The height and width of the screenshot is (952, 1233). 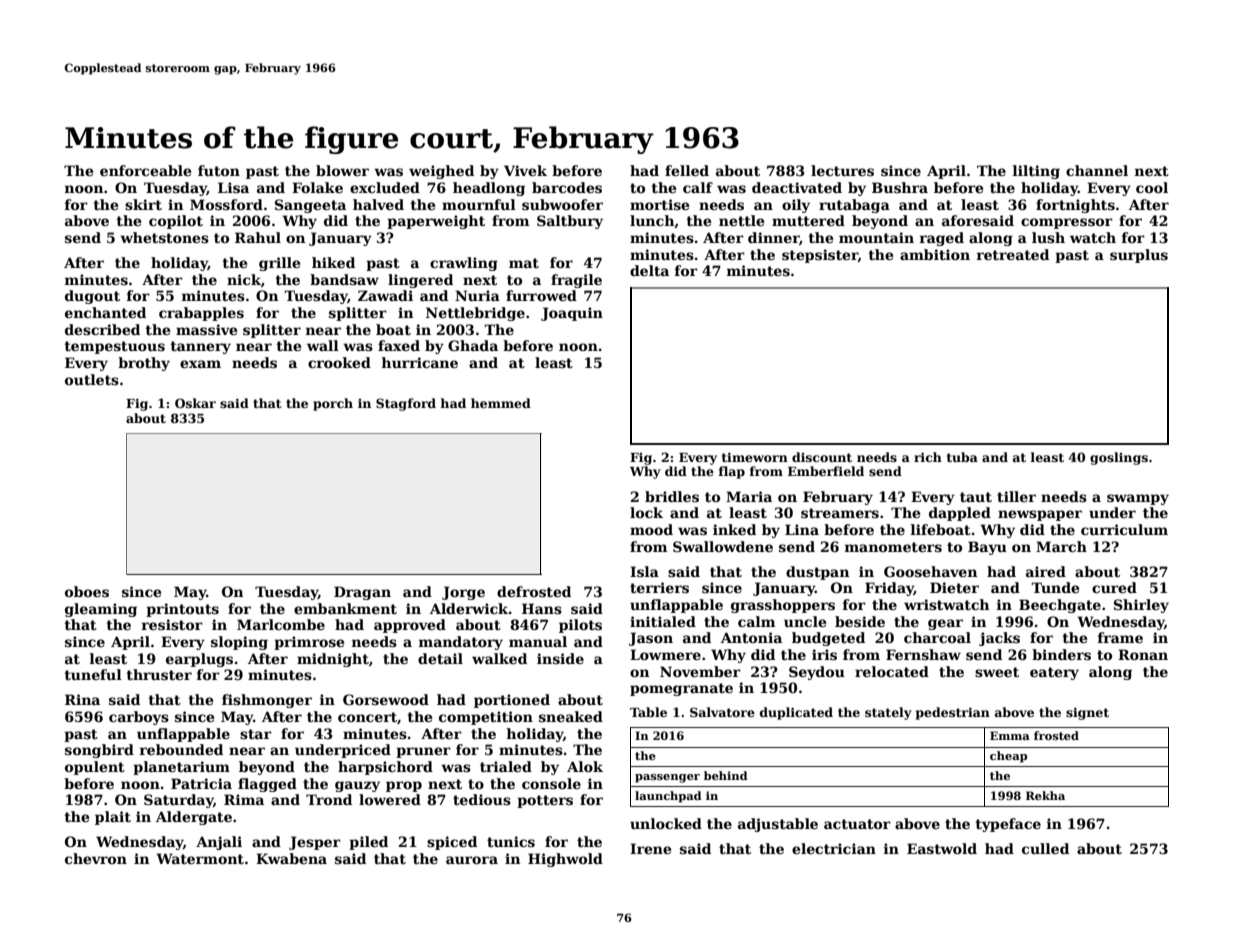 I want to click on oboes, so click(x=87, y=591).
